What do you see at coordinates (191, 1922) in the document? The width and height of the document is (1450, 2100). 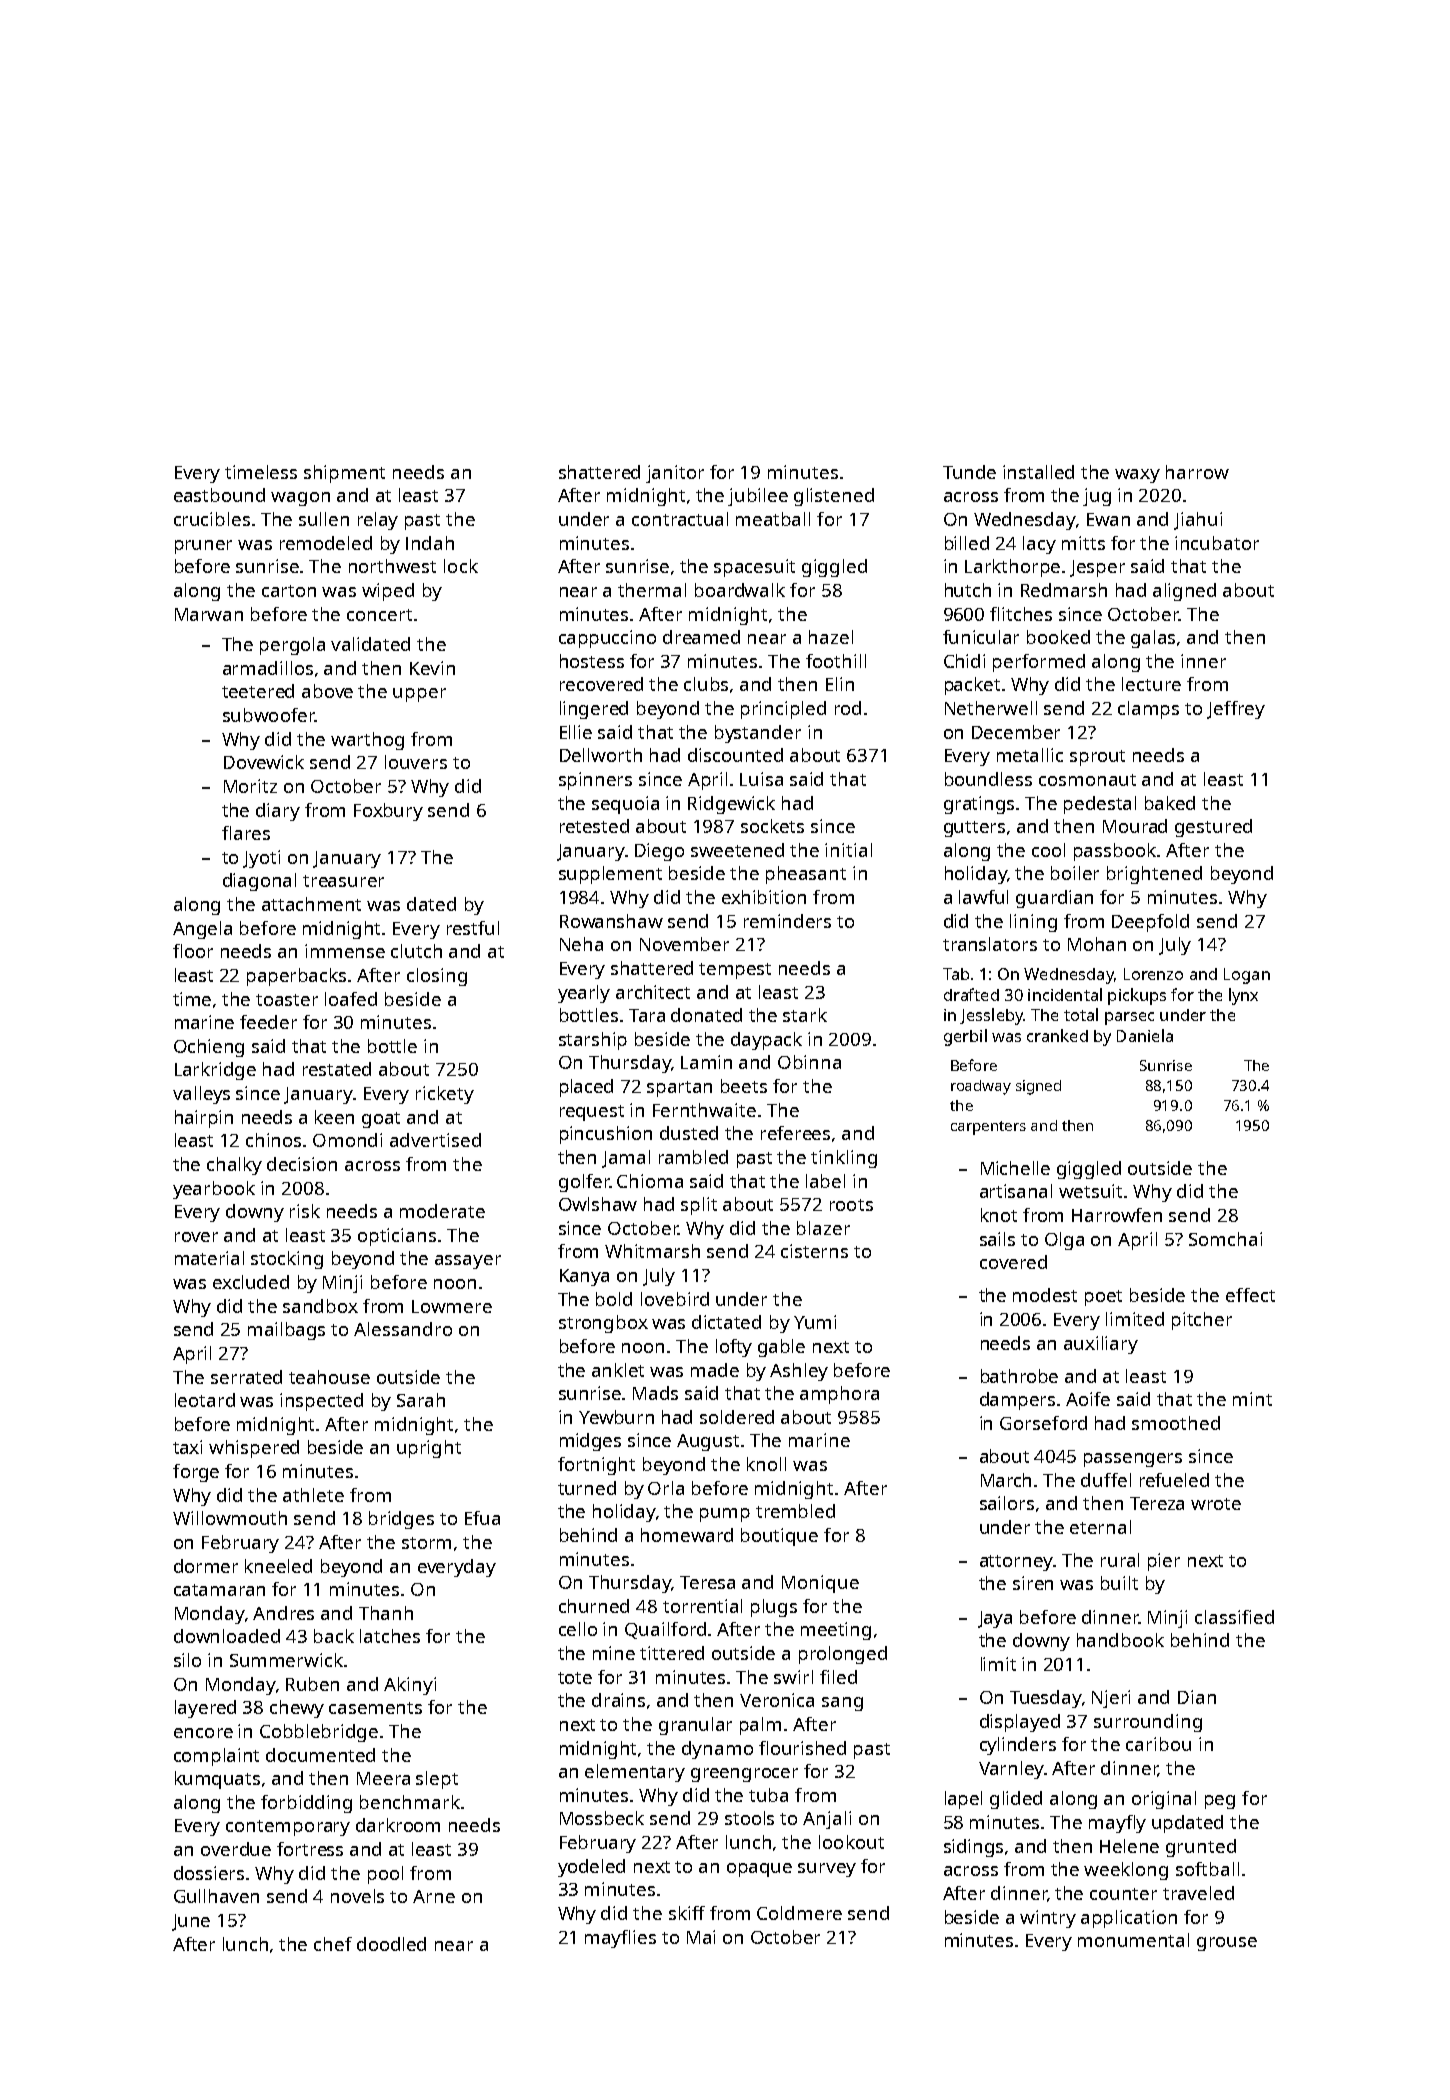 I see `June` at bounding box center [191, 1922].
